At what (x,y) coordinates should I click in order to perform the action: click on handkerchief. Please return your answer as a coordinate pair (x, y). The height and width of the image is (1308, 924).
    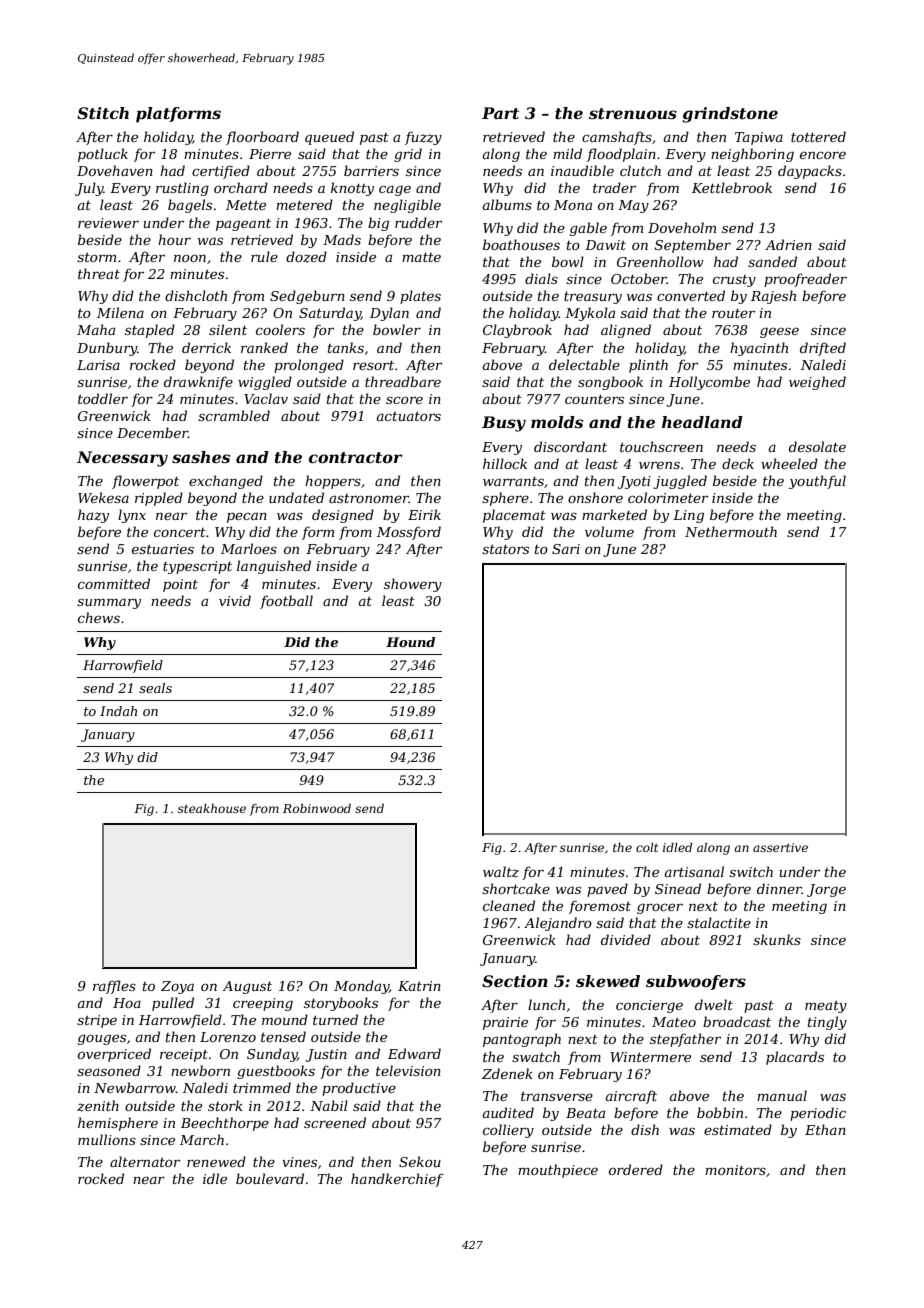
    Looking at the image, I should click on (397, 1180).
